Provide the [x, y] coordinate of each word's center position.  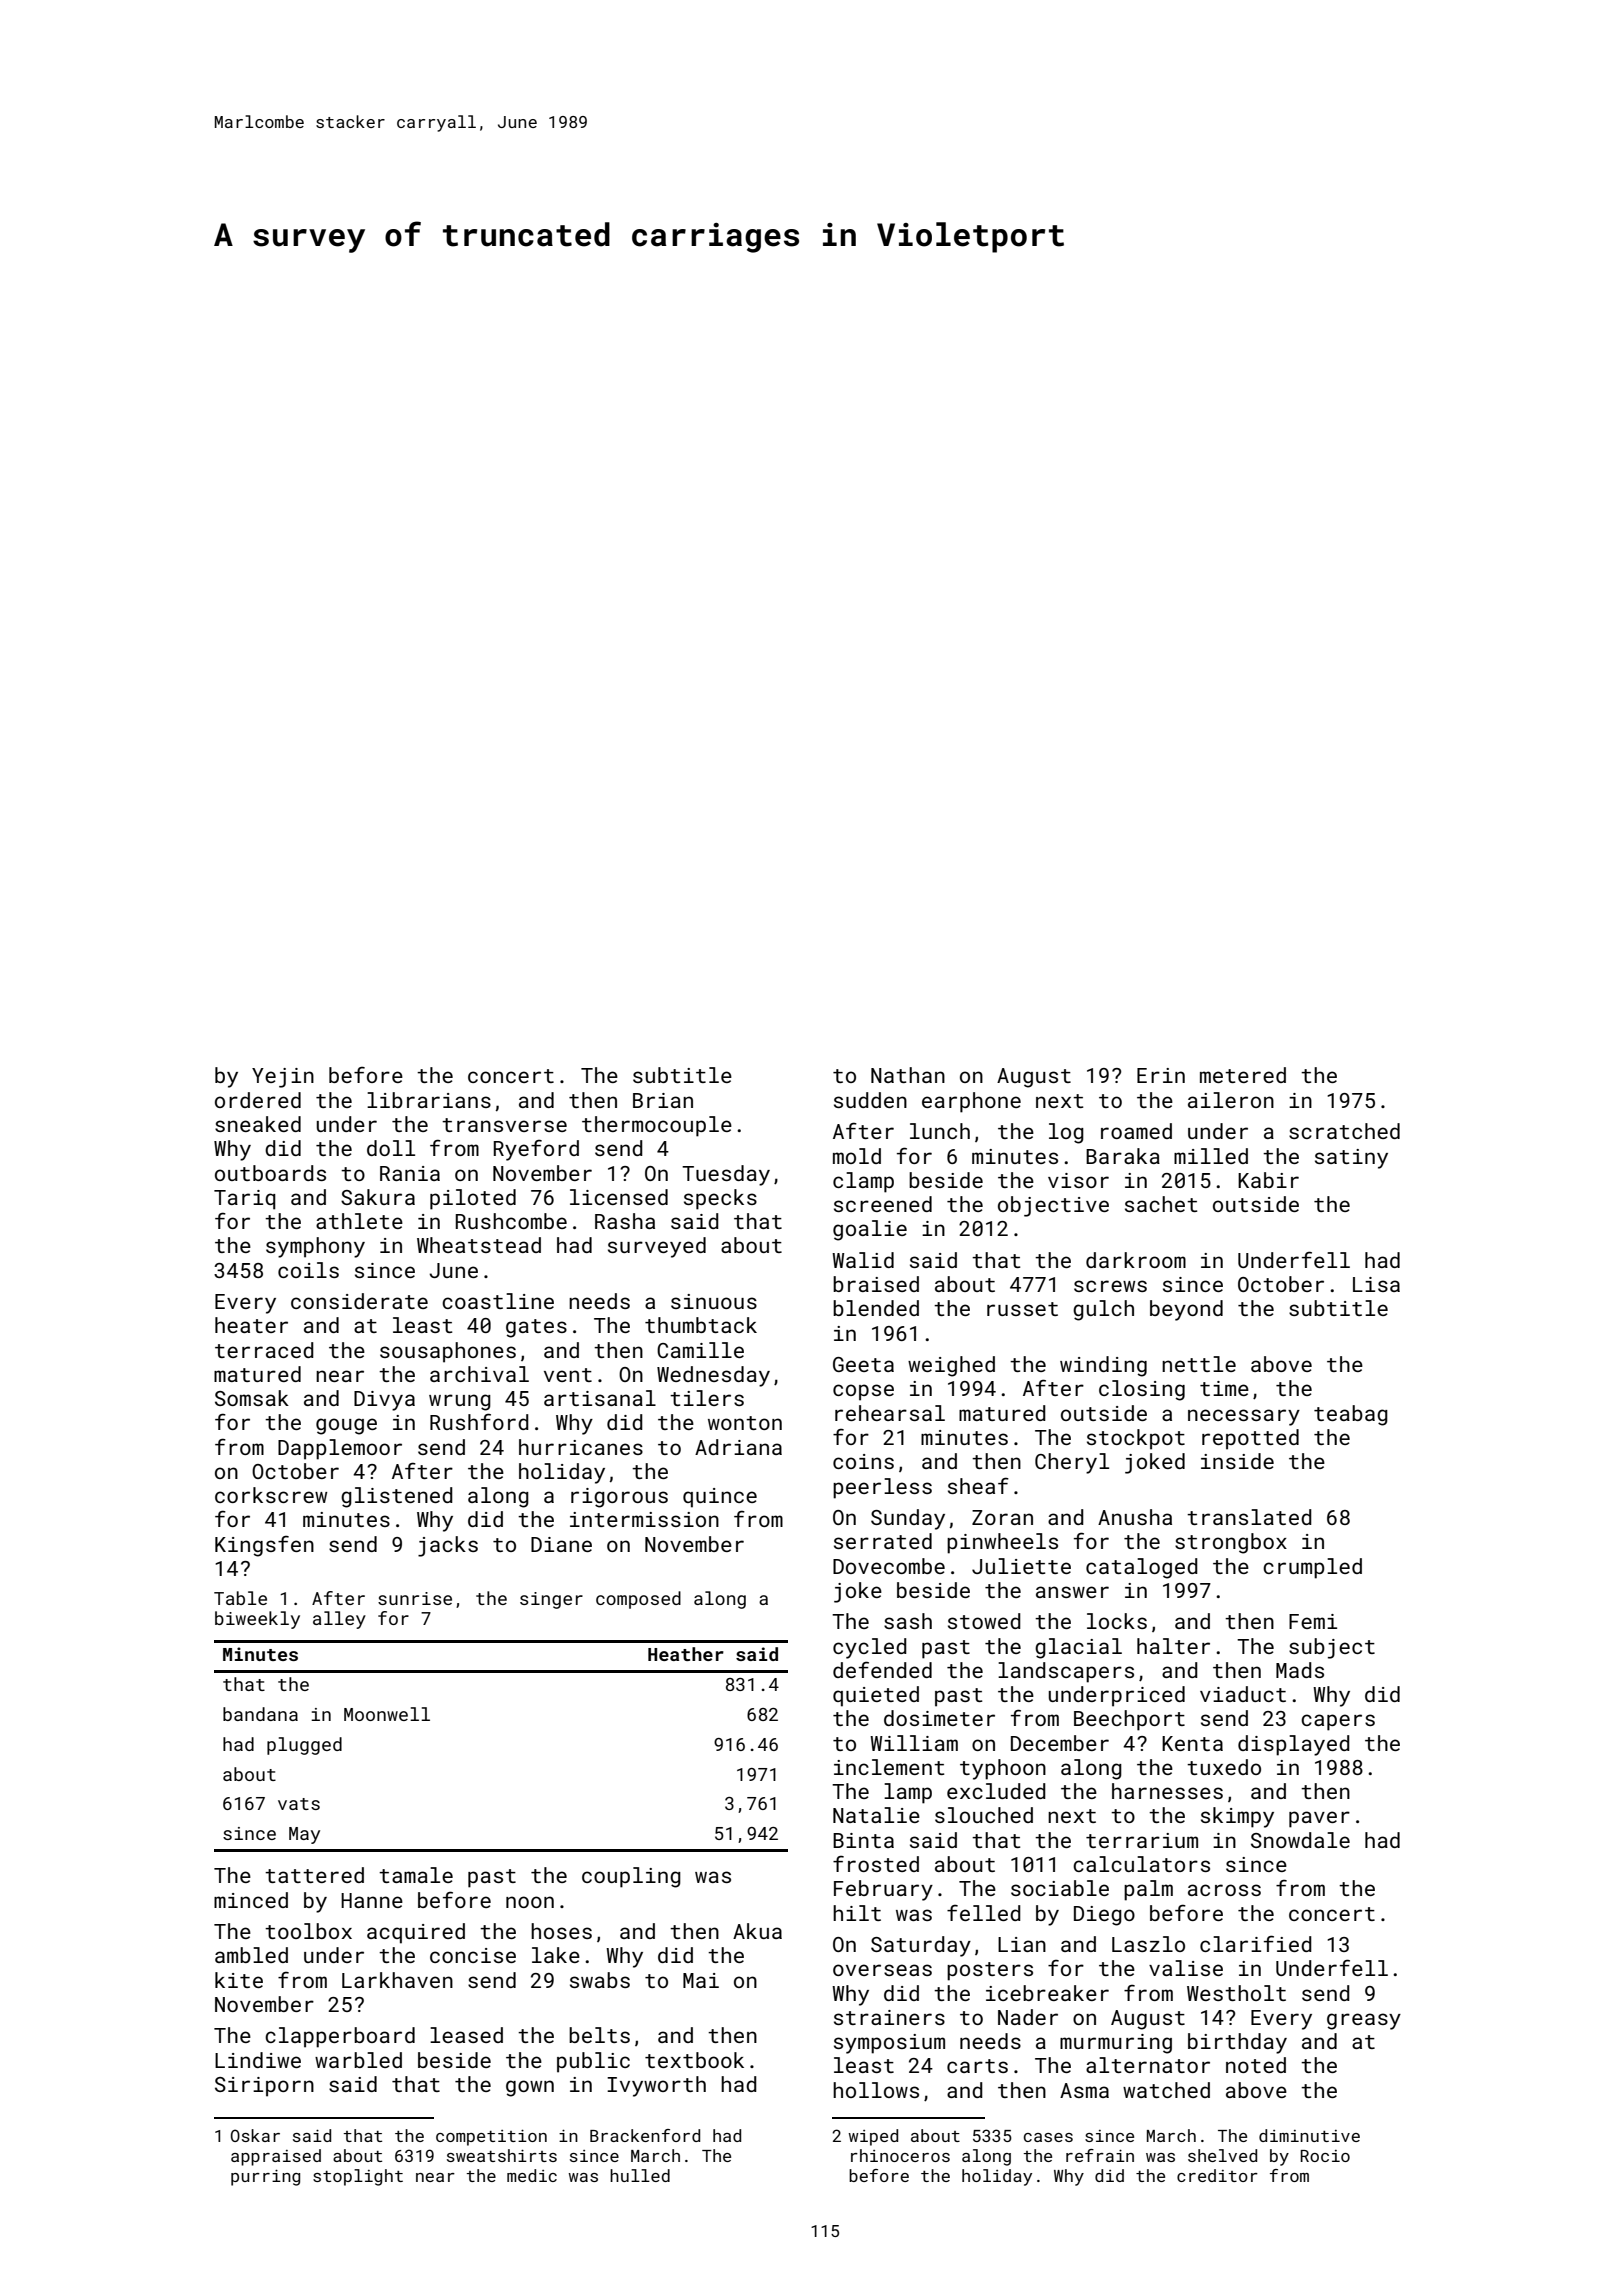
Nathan [908, 1075]
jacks [448, 1546]
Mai [701, 1980]
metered [1243, 1075]
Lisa [1376, 1284]
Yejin [283, 1078]
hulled [640, 2175]
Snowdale [1300, 1840]
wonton [745, 1423]
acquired [416, 1933]
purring [265, 2178]
